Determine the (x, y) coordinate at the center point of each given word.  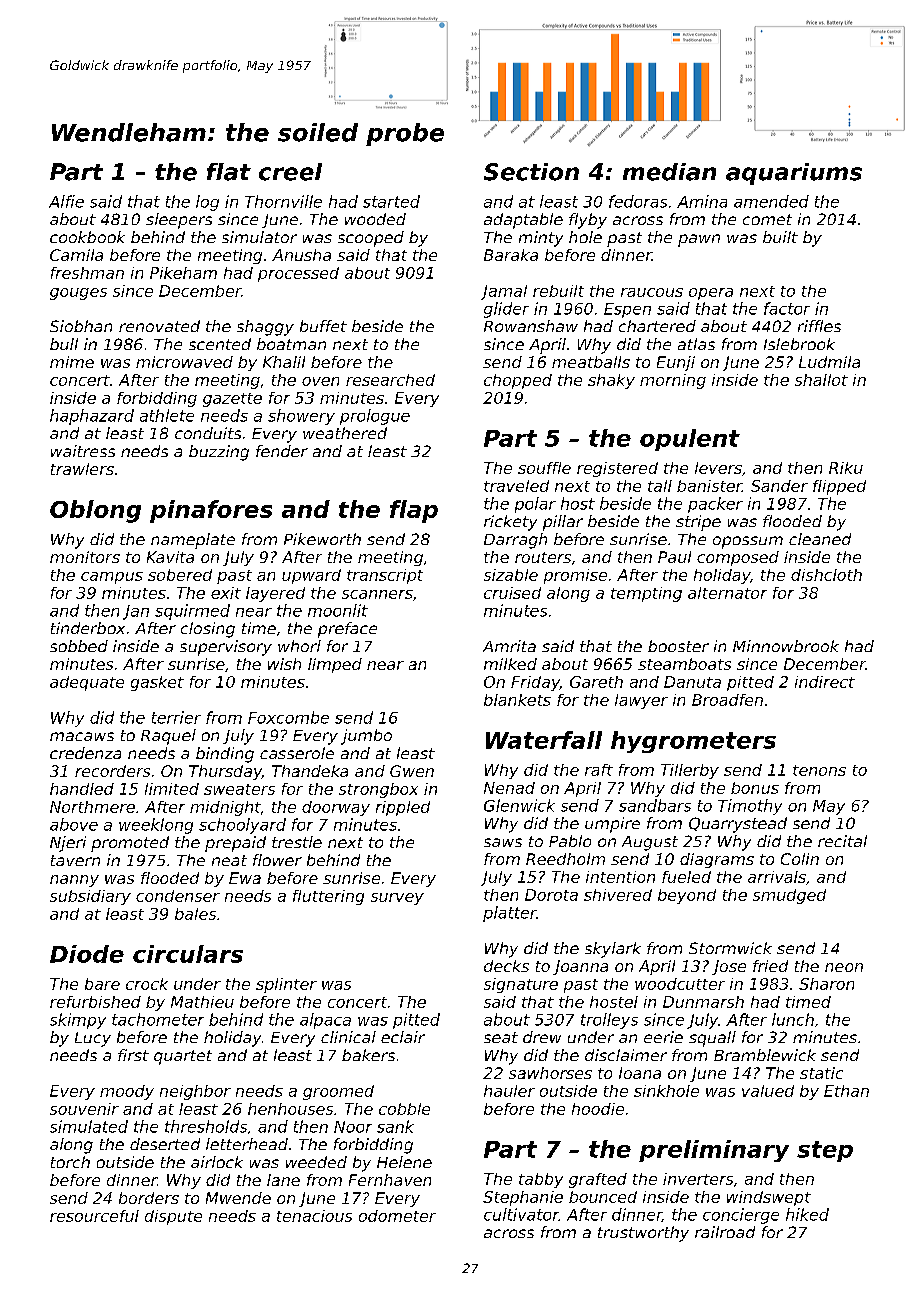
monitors (85, 557)
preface (347, 630)
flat (229, 172)
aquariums (794, 174)
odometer (397, 1216)
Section (531, 172)
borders (149, 1198)
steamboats (684, 664)
